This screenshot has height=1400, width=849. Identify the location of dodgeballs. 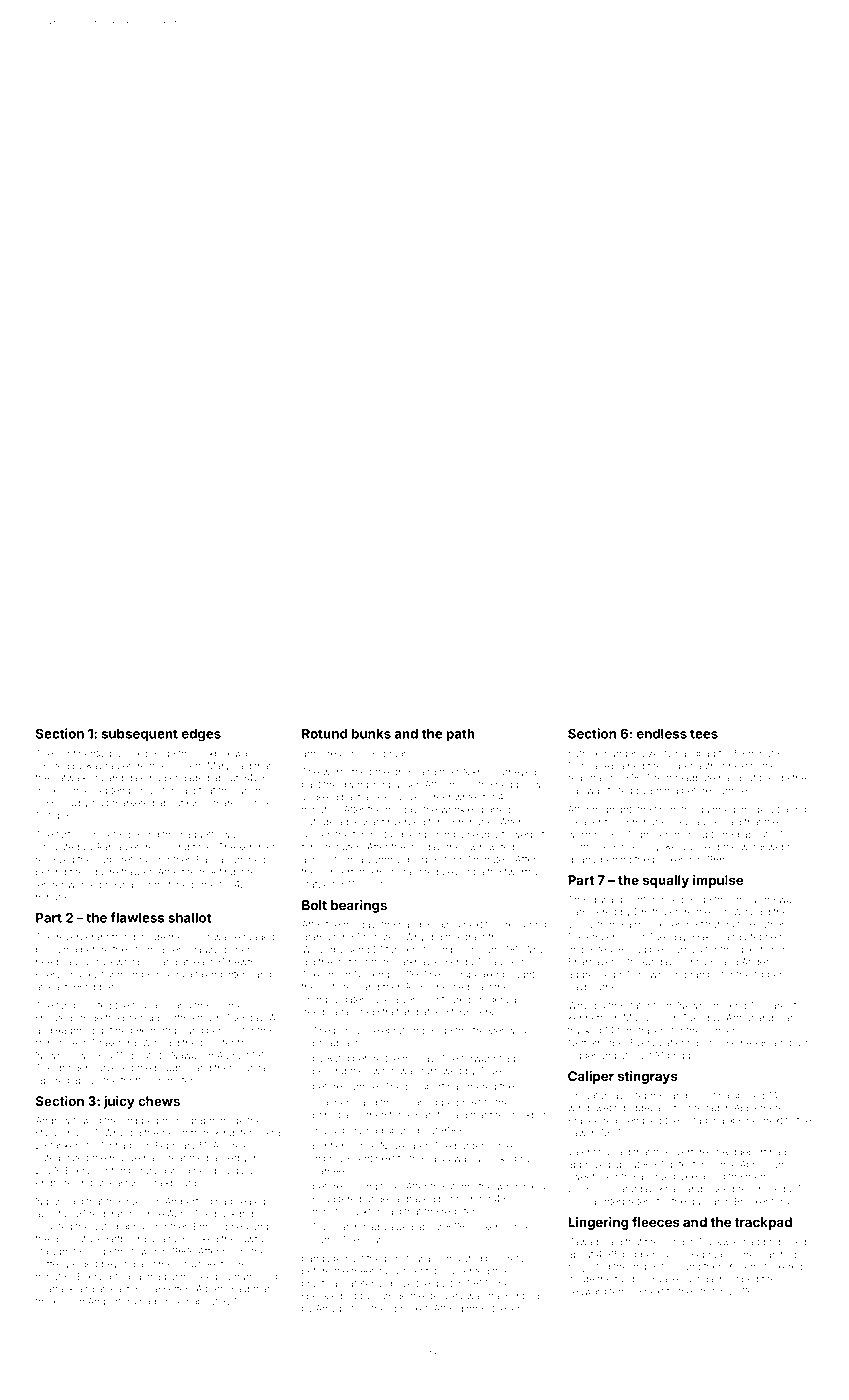
(645, 1109).
